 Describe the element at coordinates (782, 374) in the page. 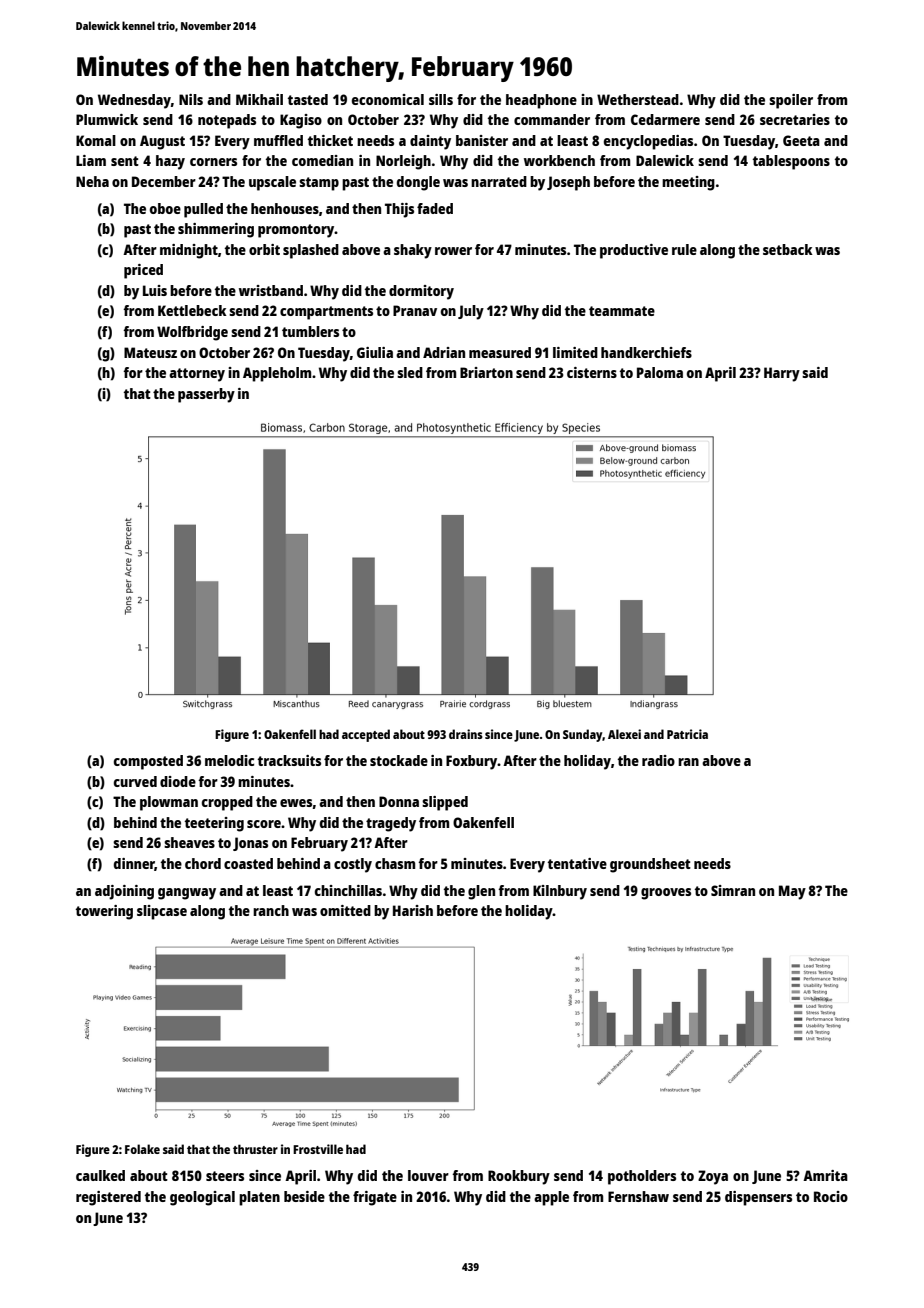

I see `Harry` at that location.
